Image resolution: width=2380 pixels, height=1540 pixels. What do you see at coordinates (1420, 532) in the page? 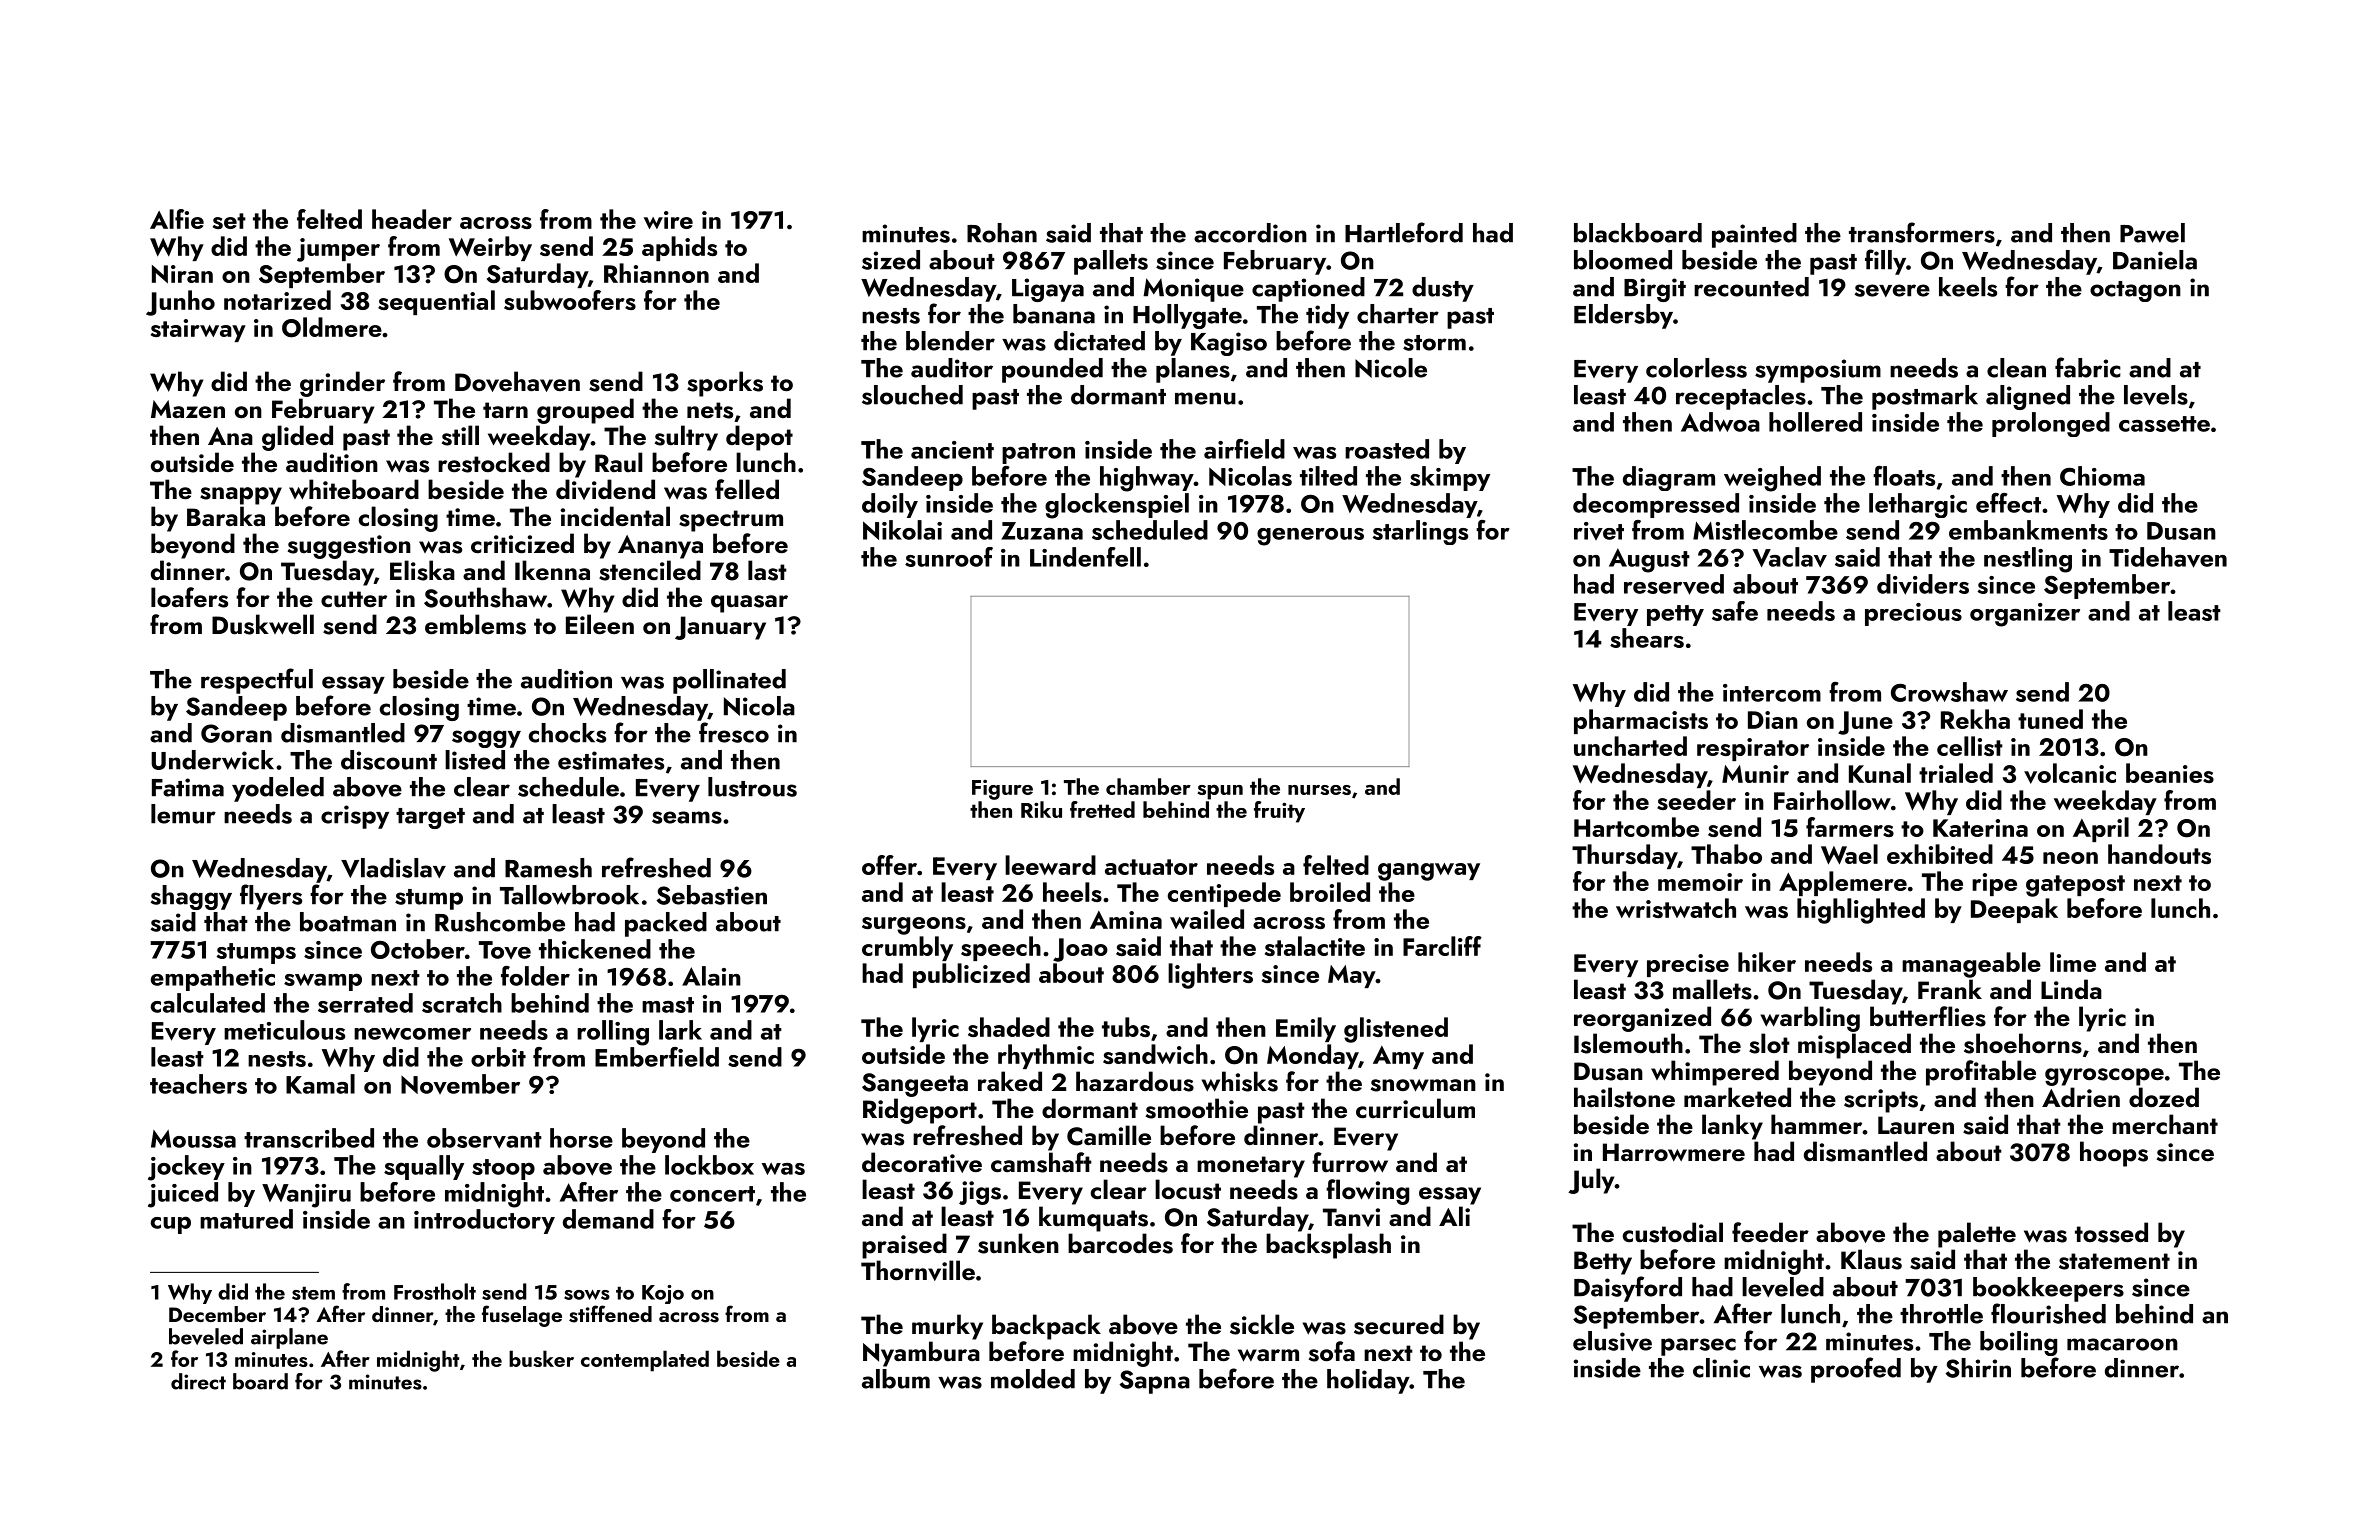
I see `starlings` at bounding box center [1420, 532].
